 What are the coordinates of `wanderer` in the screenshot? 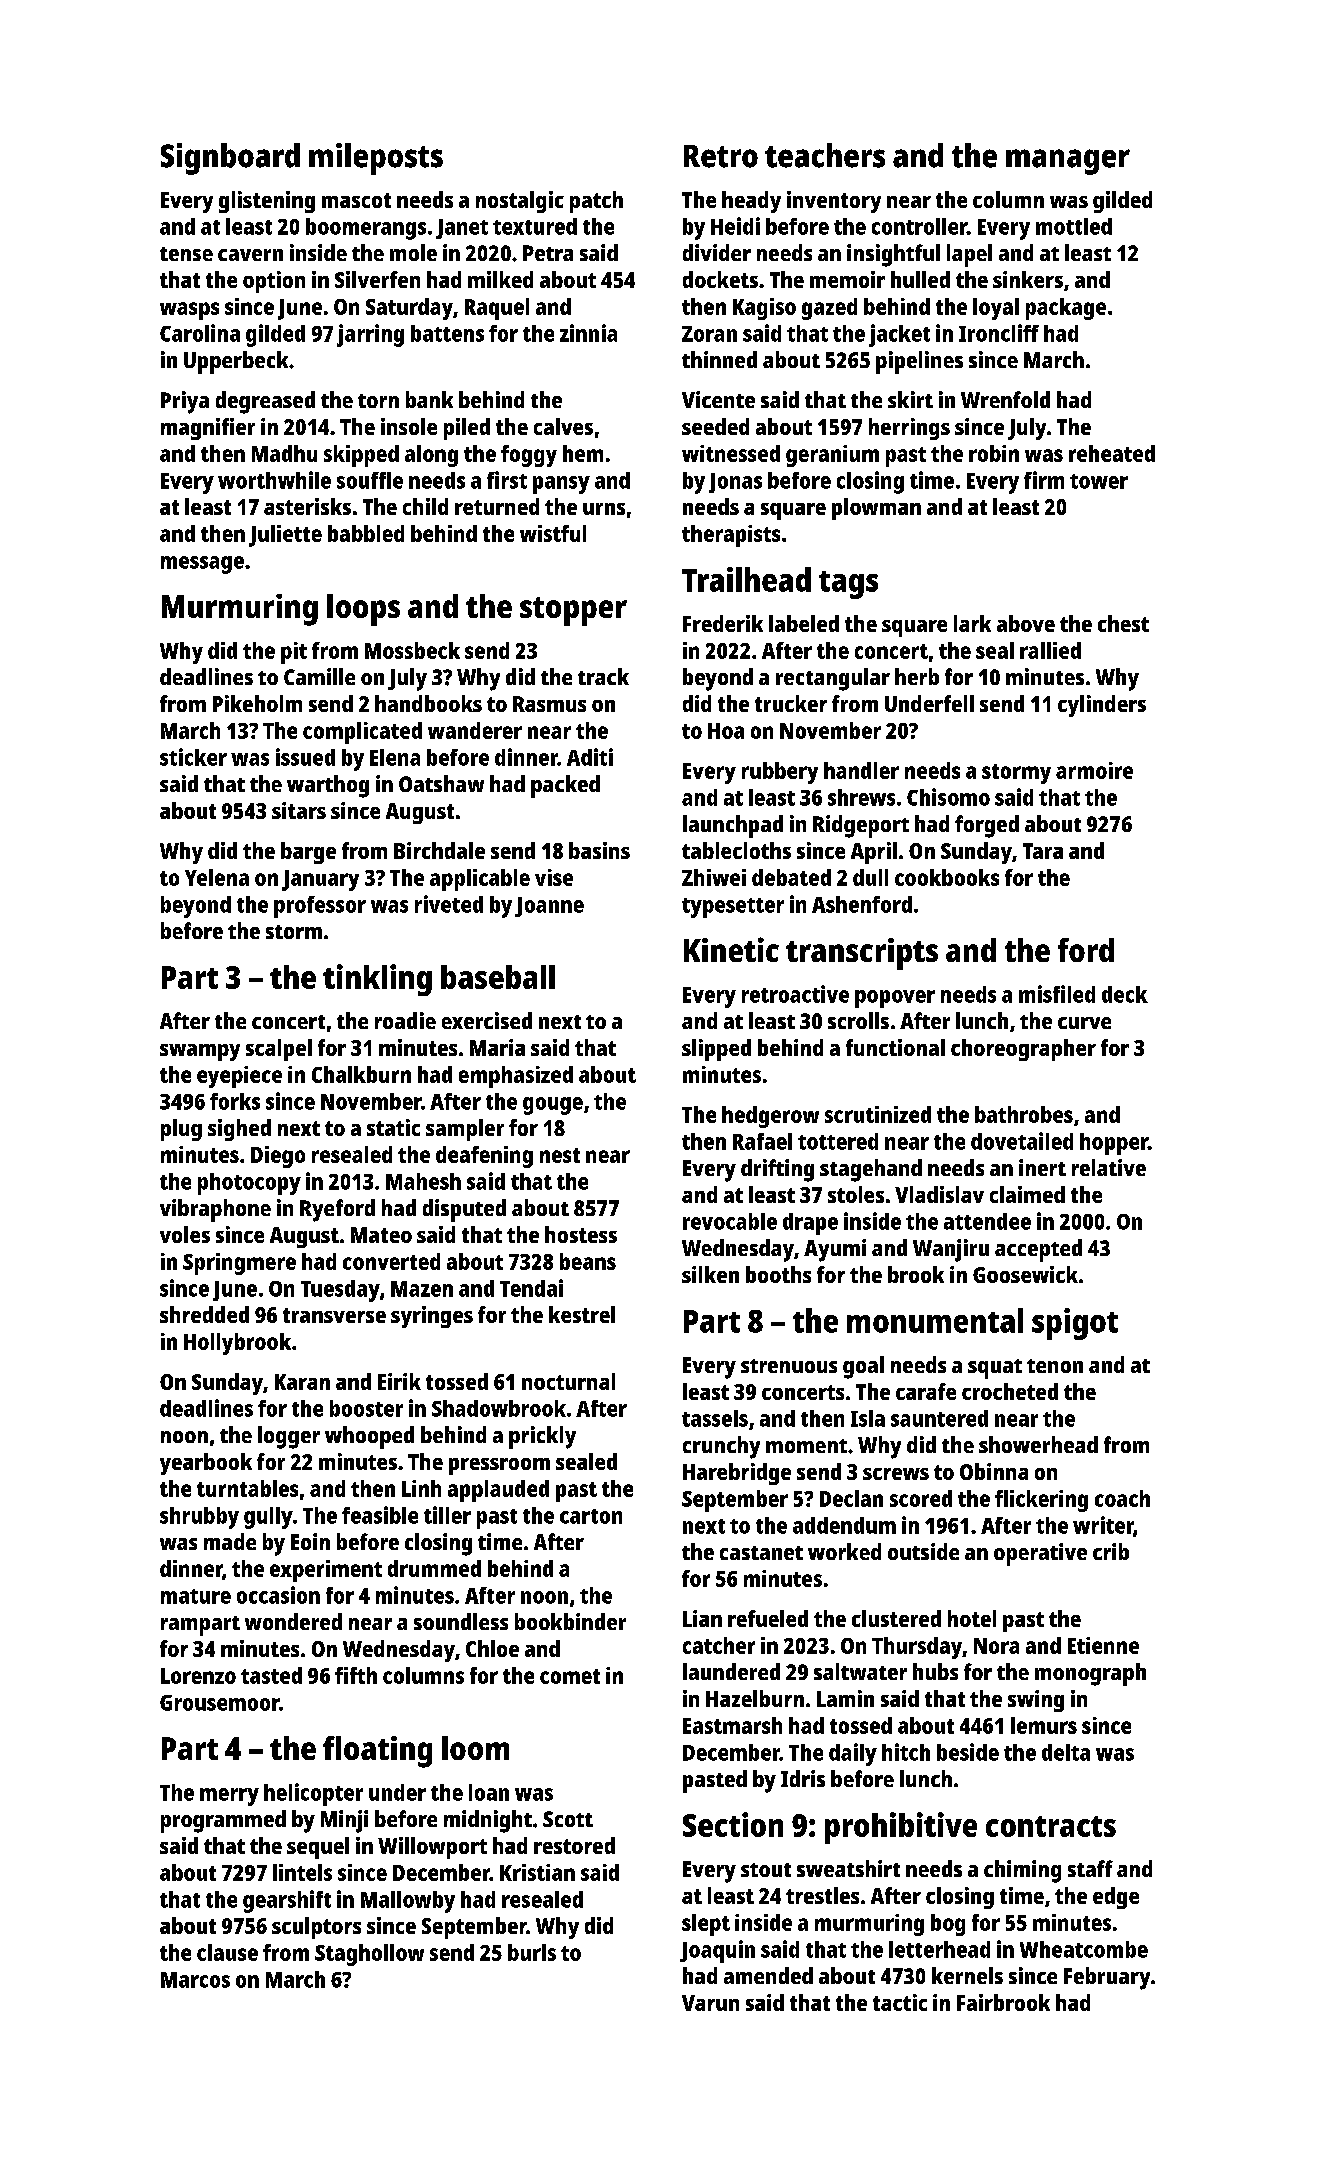 It's located at (475, 730).
